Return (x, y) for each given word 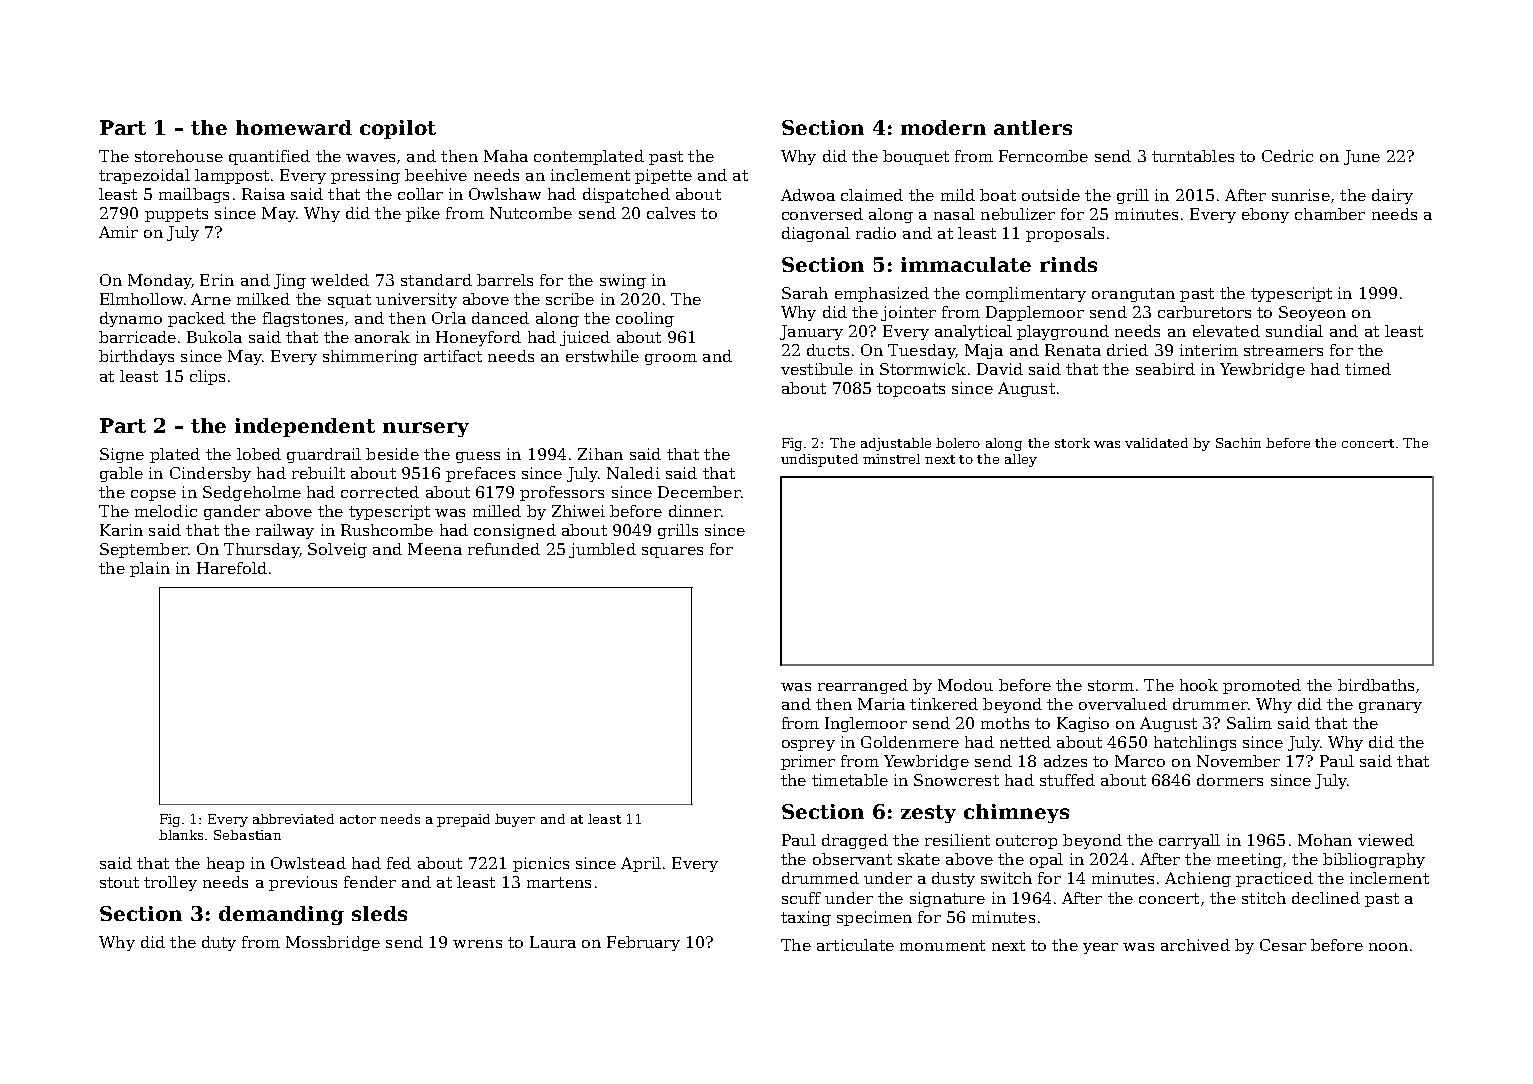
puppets (176, 215)
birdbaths (1376, 685)
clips (207, 377)
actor (358, 819)
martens (559, 882)
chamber (1330, 214)
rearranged (863, 686)
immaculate (966, 264)
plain (150, 569)
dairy (1392, 196)
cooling (645, 319)
